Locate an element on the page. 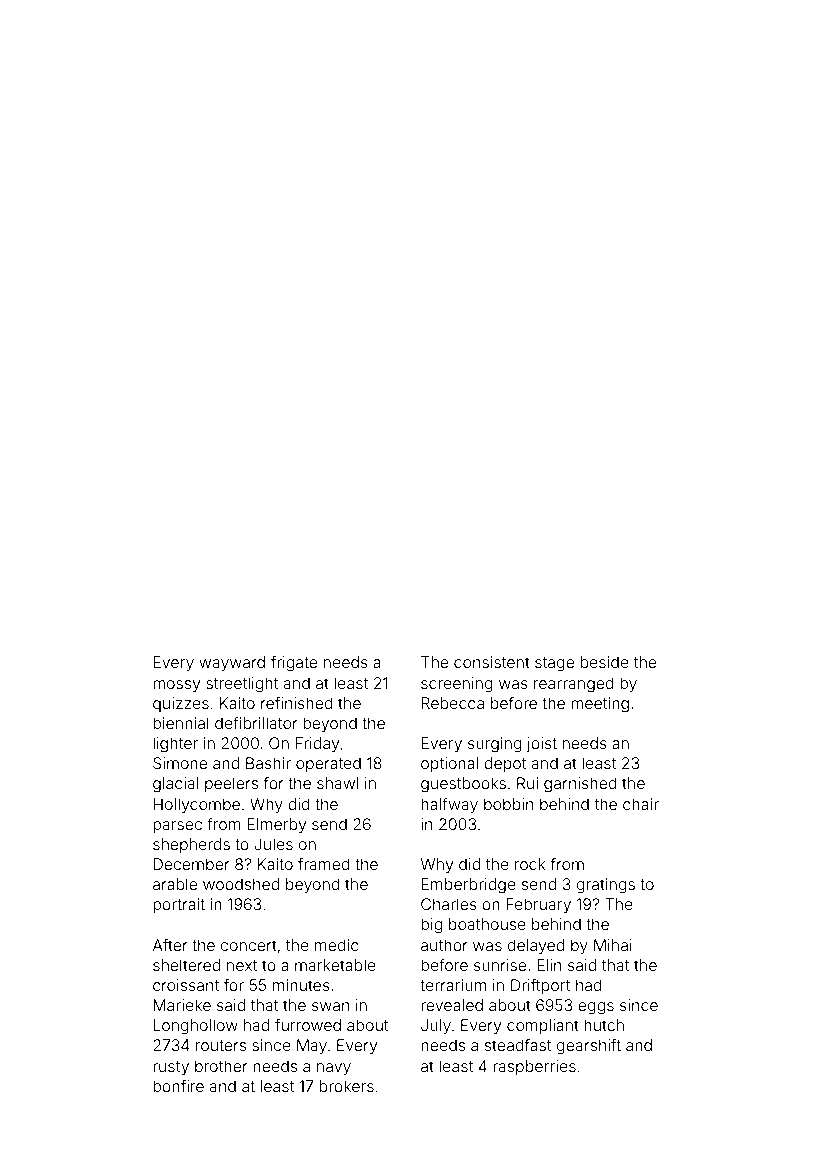 The image size is (813, 1154). steadfast is located at coordinates (518, 1045).
